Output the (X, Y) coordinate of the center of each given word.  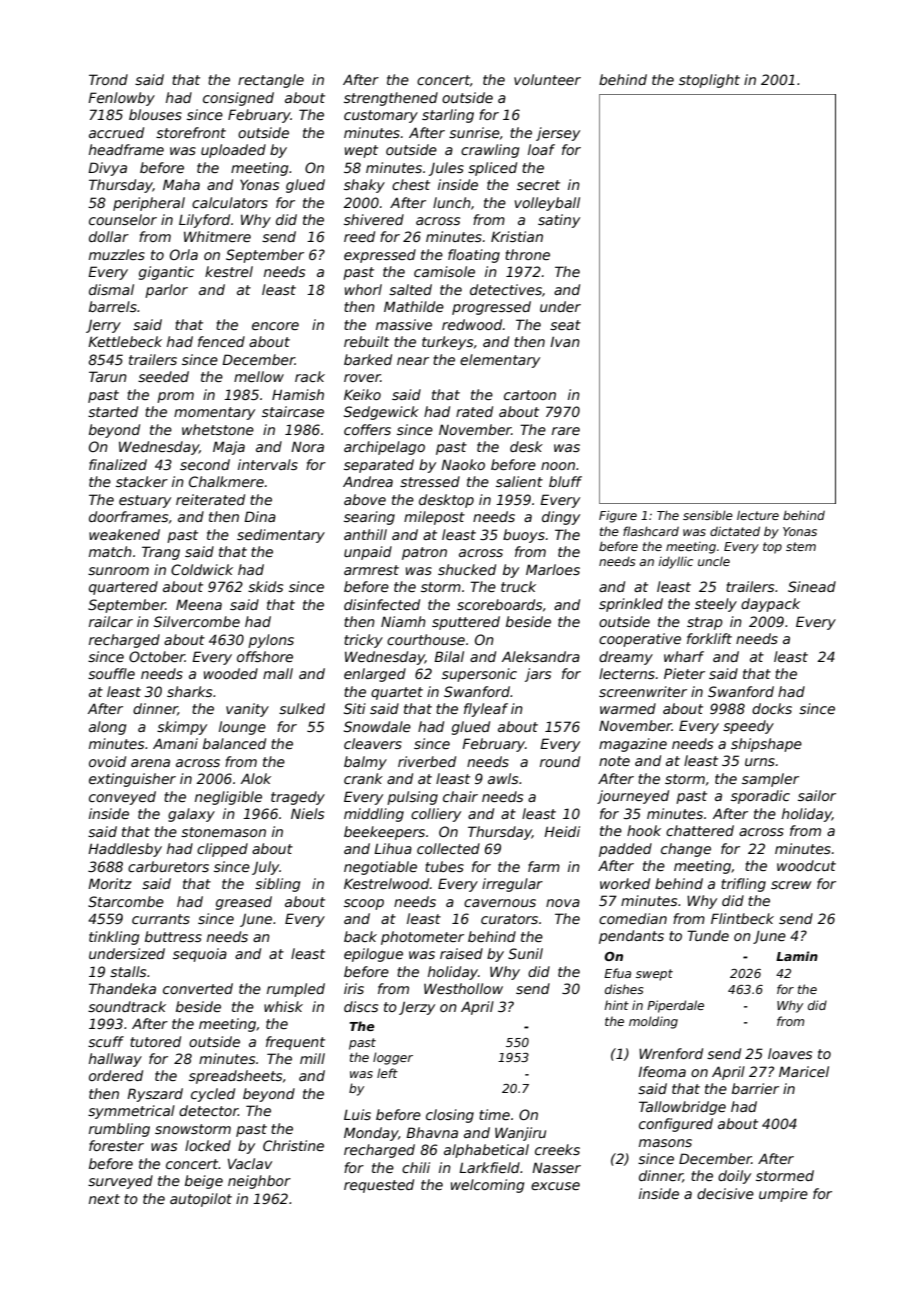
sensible (708, 515)
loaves (790, 1053)
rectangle (271, 81)
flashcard (651, 531)
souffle (111, 673)
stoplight (709, 81)
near (413, 361)
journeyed (633, 797)
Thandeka (122, 988)
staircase (293, 411)
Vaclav (250, 1163)
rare (566, 431)
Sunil (525, 953)
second (205, 464)
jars (538, 675)
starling (448, 116)
